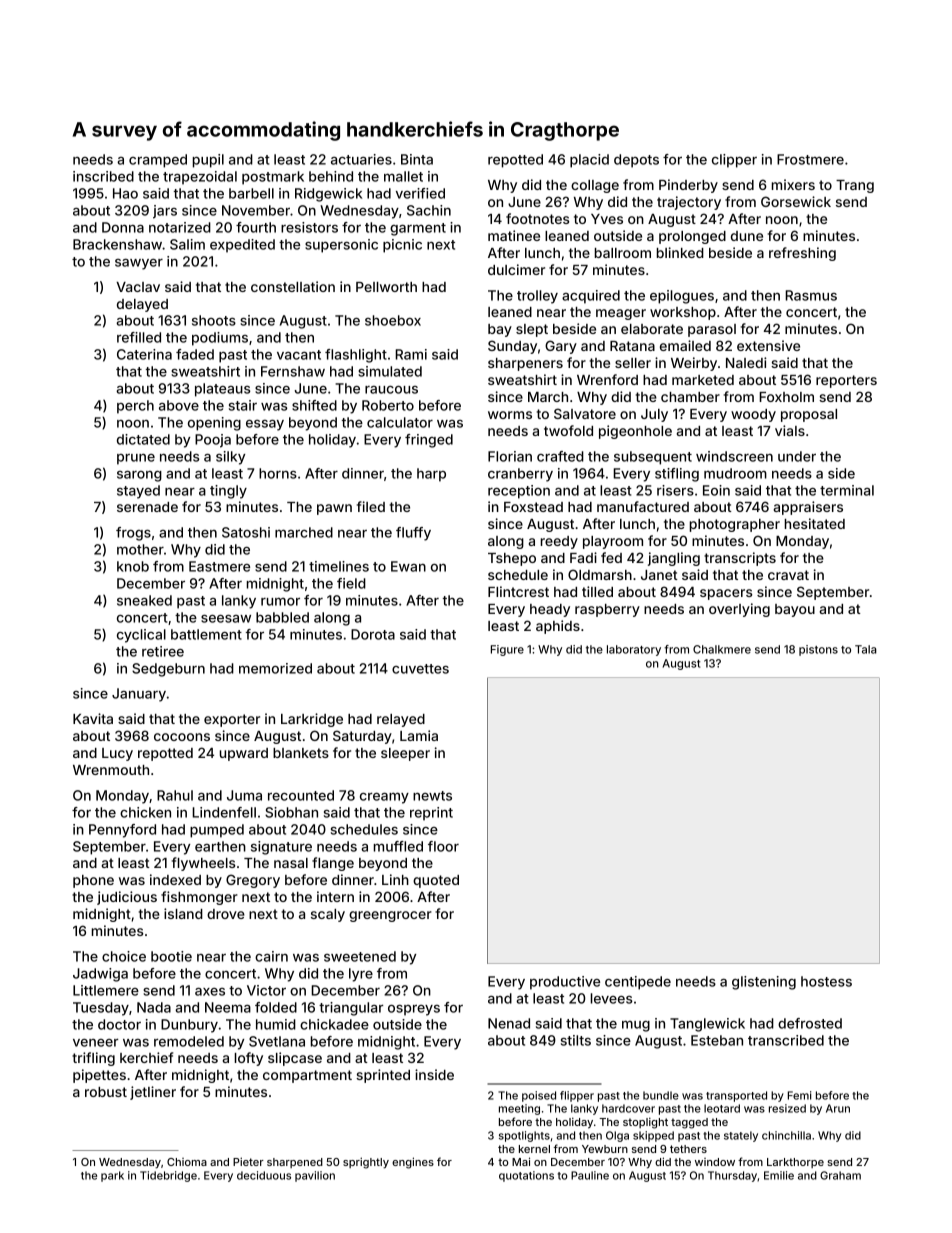  What do you see at coordinates (414, 1010) in the screenshot?
I see `ospreys` at bounding box center [414, 1010].
